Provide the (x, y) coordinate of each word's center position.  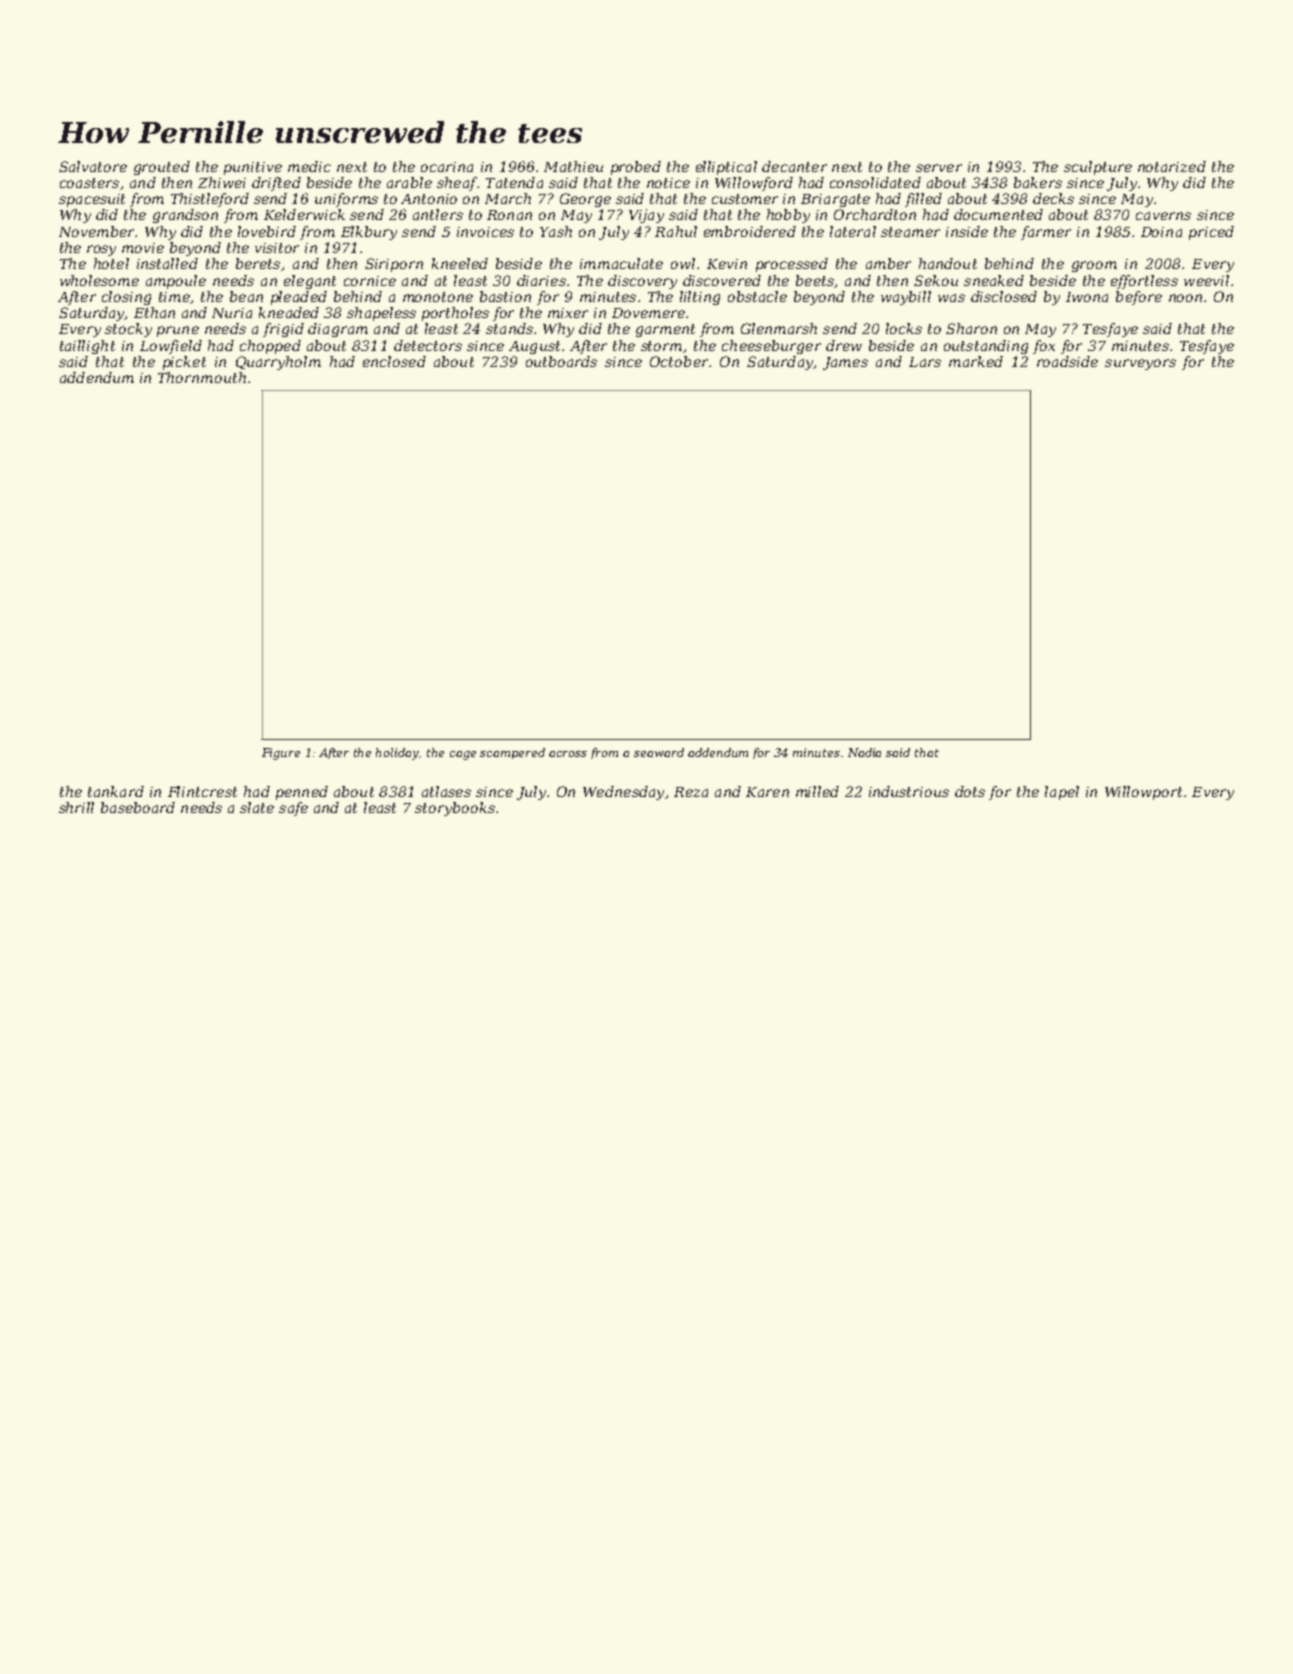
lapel (1062, 793)
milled (817, 791)
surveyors (1140, 364)
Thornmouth (202, 377)
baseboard (138, 807)
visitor (277, 248)
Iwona (1087, 297)
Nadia (864, 752)
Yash (556, 231)
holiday (398, 754)
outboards (561, 361)
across (568, 754)
